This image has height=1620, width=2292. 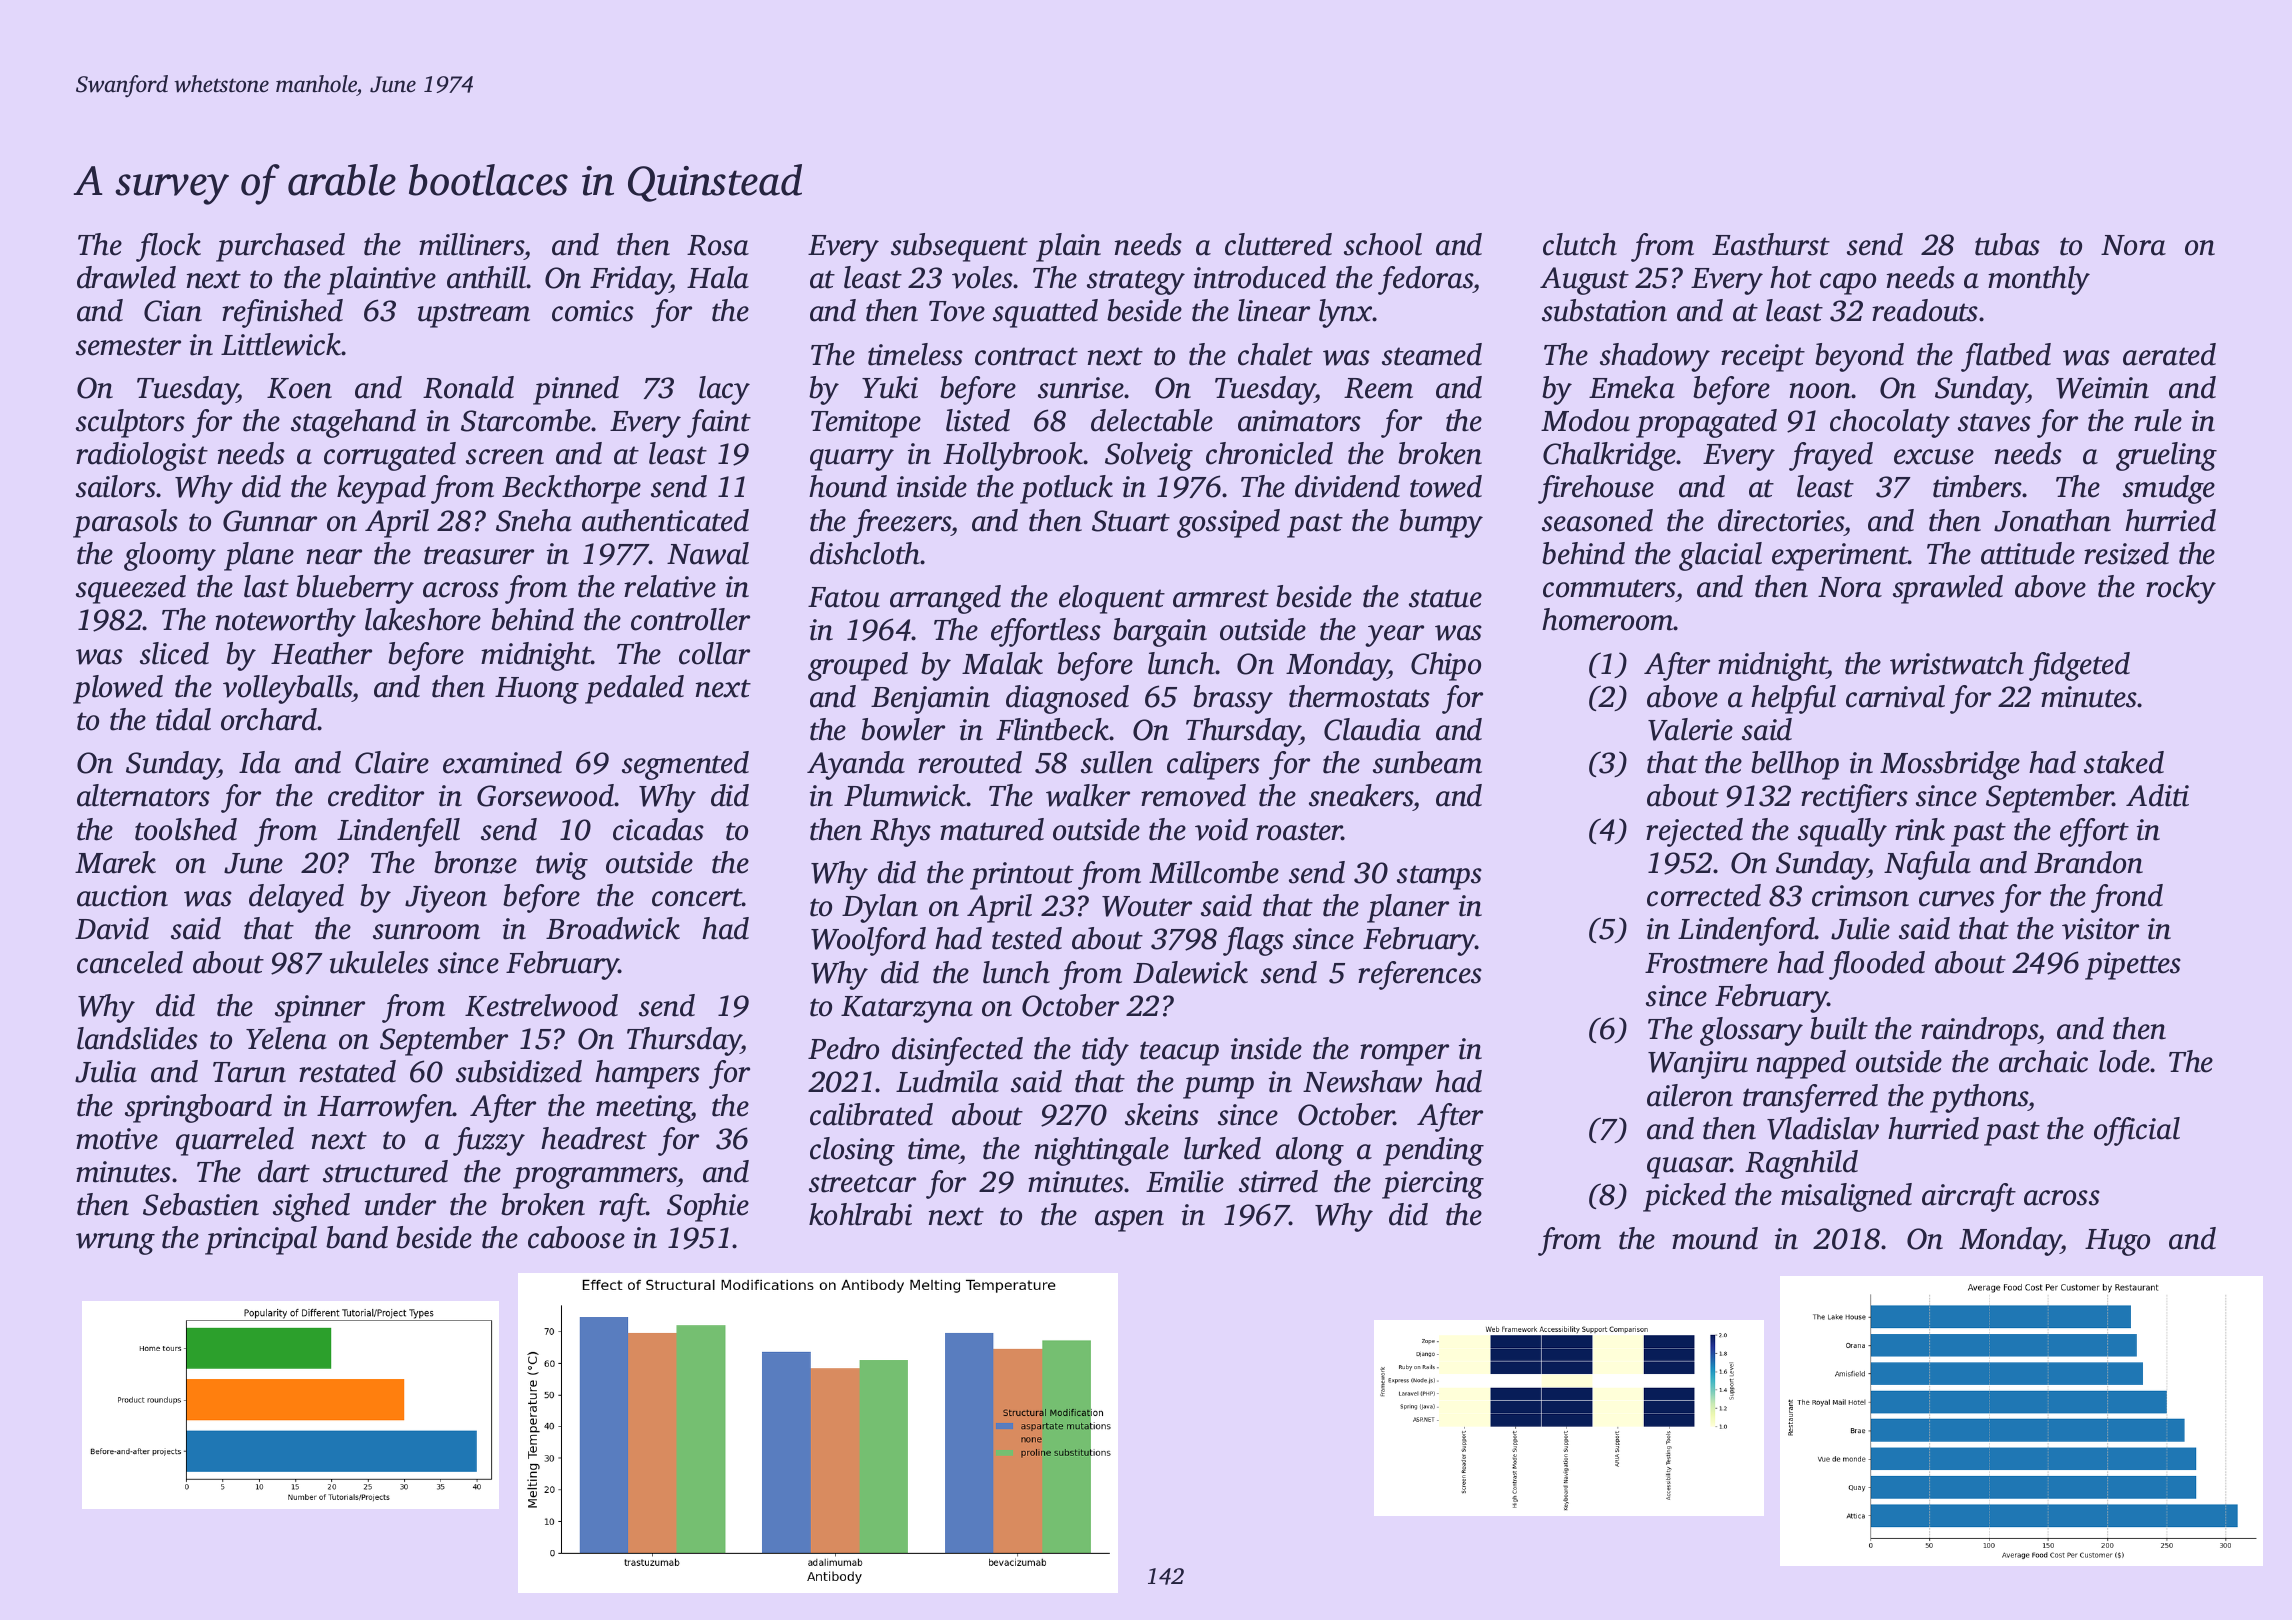 What do you see at coordinates (1383, 244) in the image?
I see `school` at bounding box center [1383, 244].
